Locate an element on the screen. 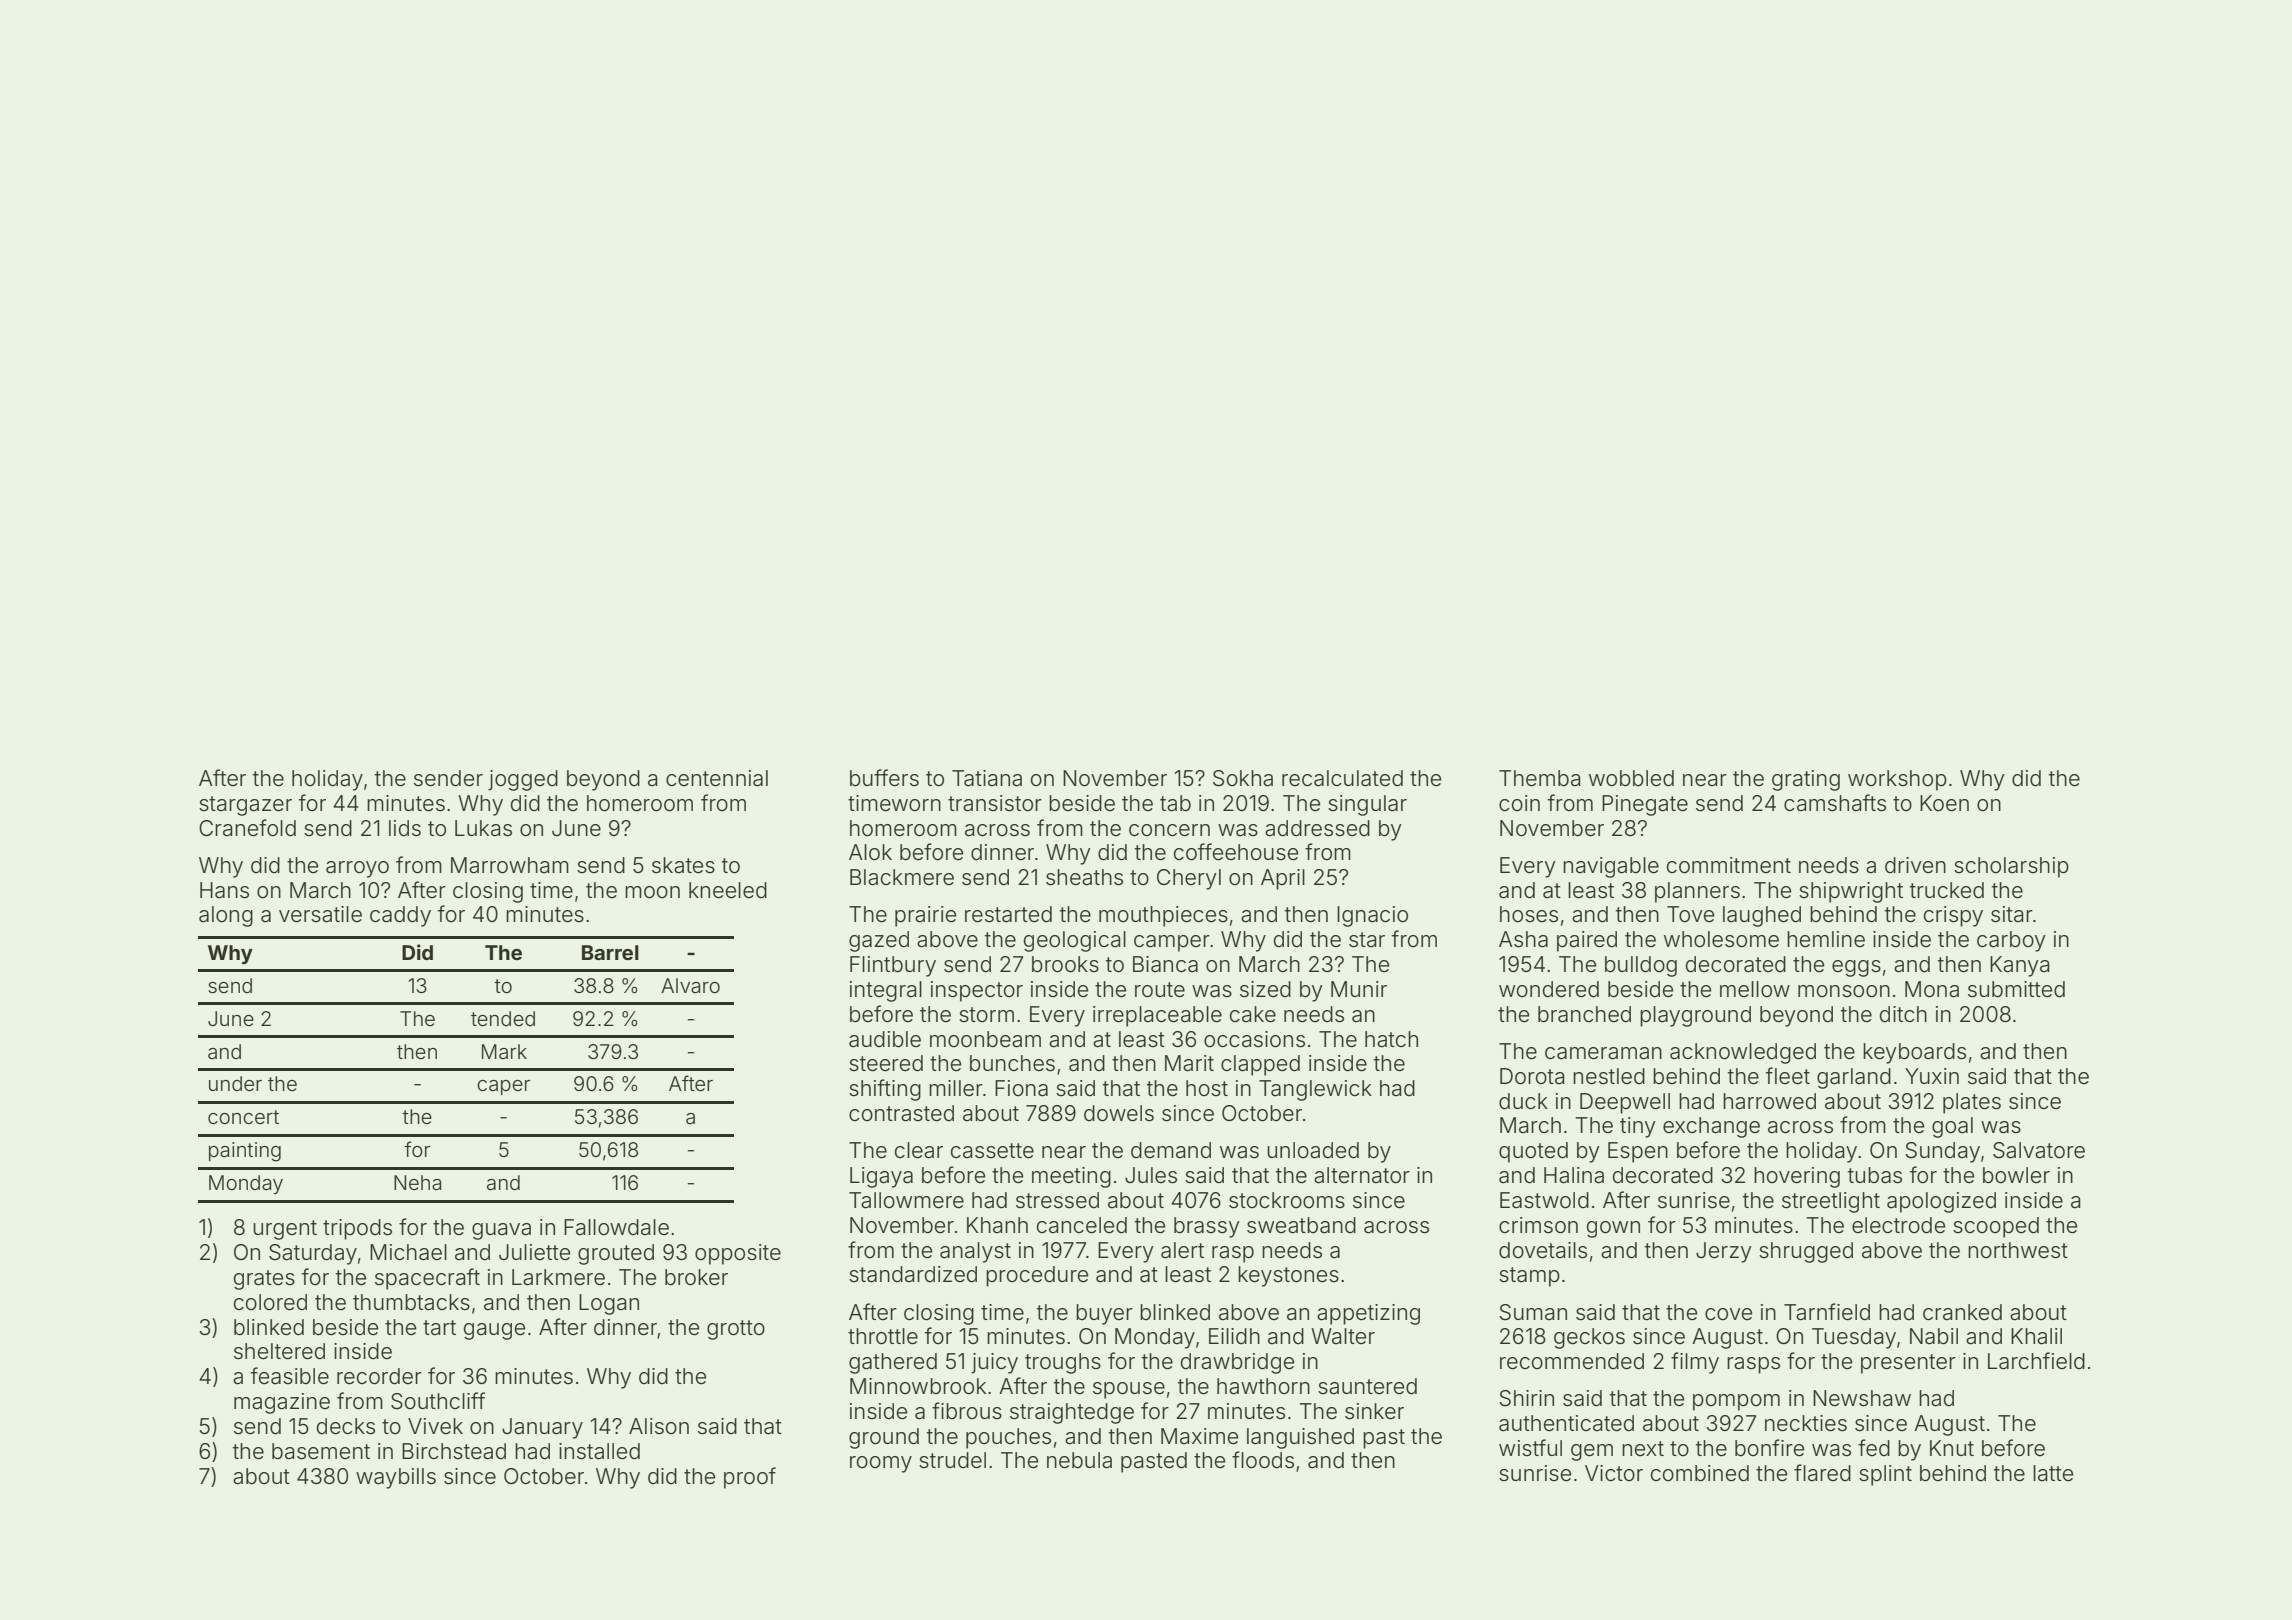 The width and height of the screenshot is (2292, 1620). Lukas is located at coordinates (483, 828).
